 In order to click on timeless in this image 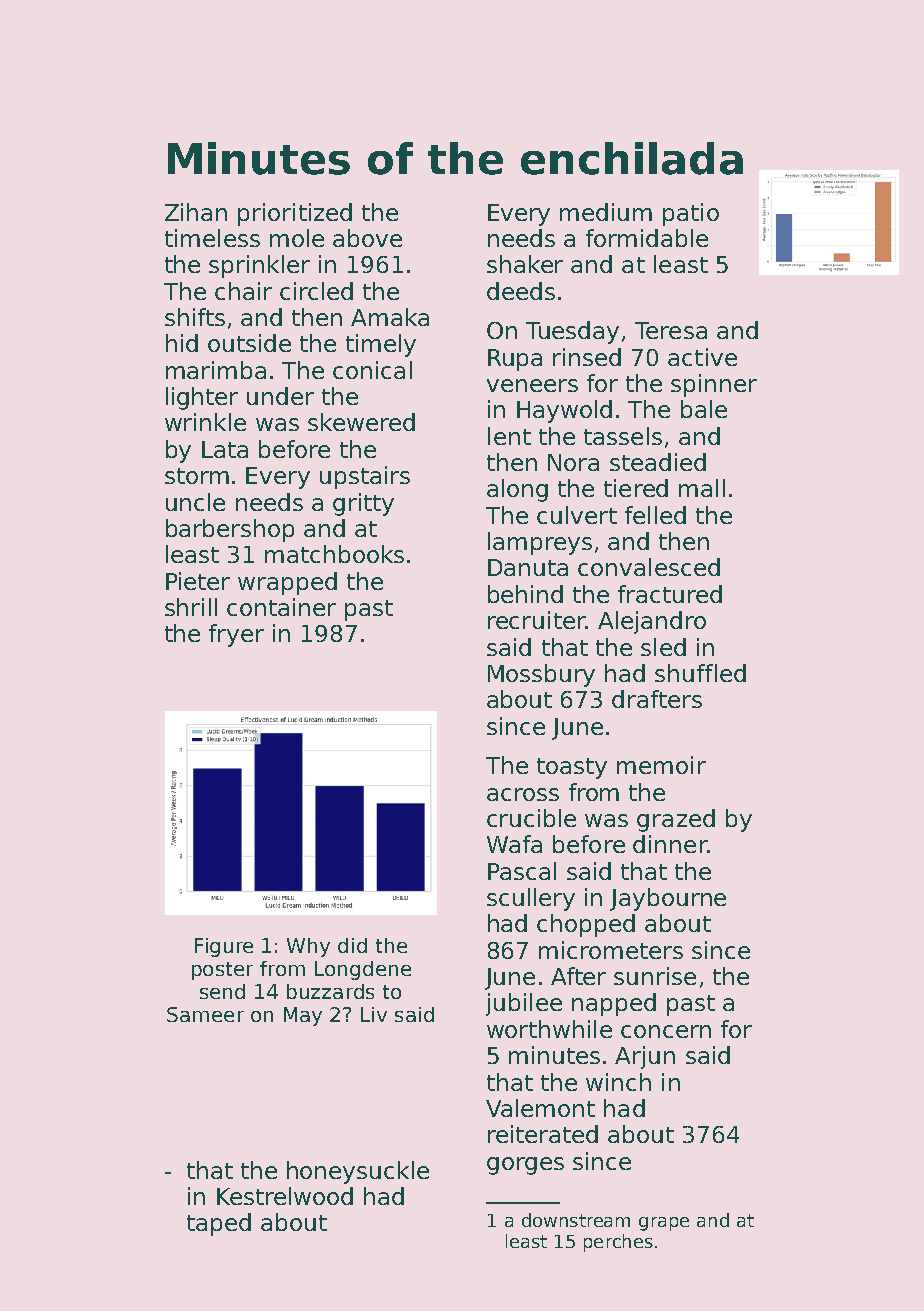, I will do `click(212, 238)`.
